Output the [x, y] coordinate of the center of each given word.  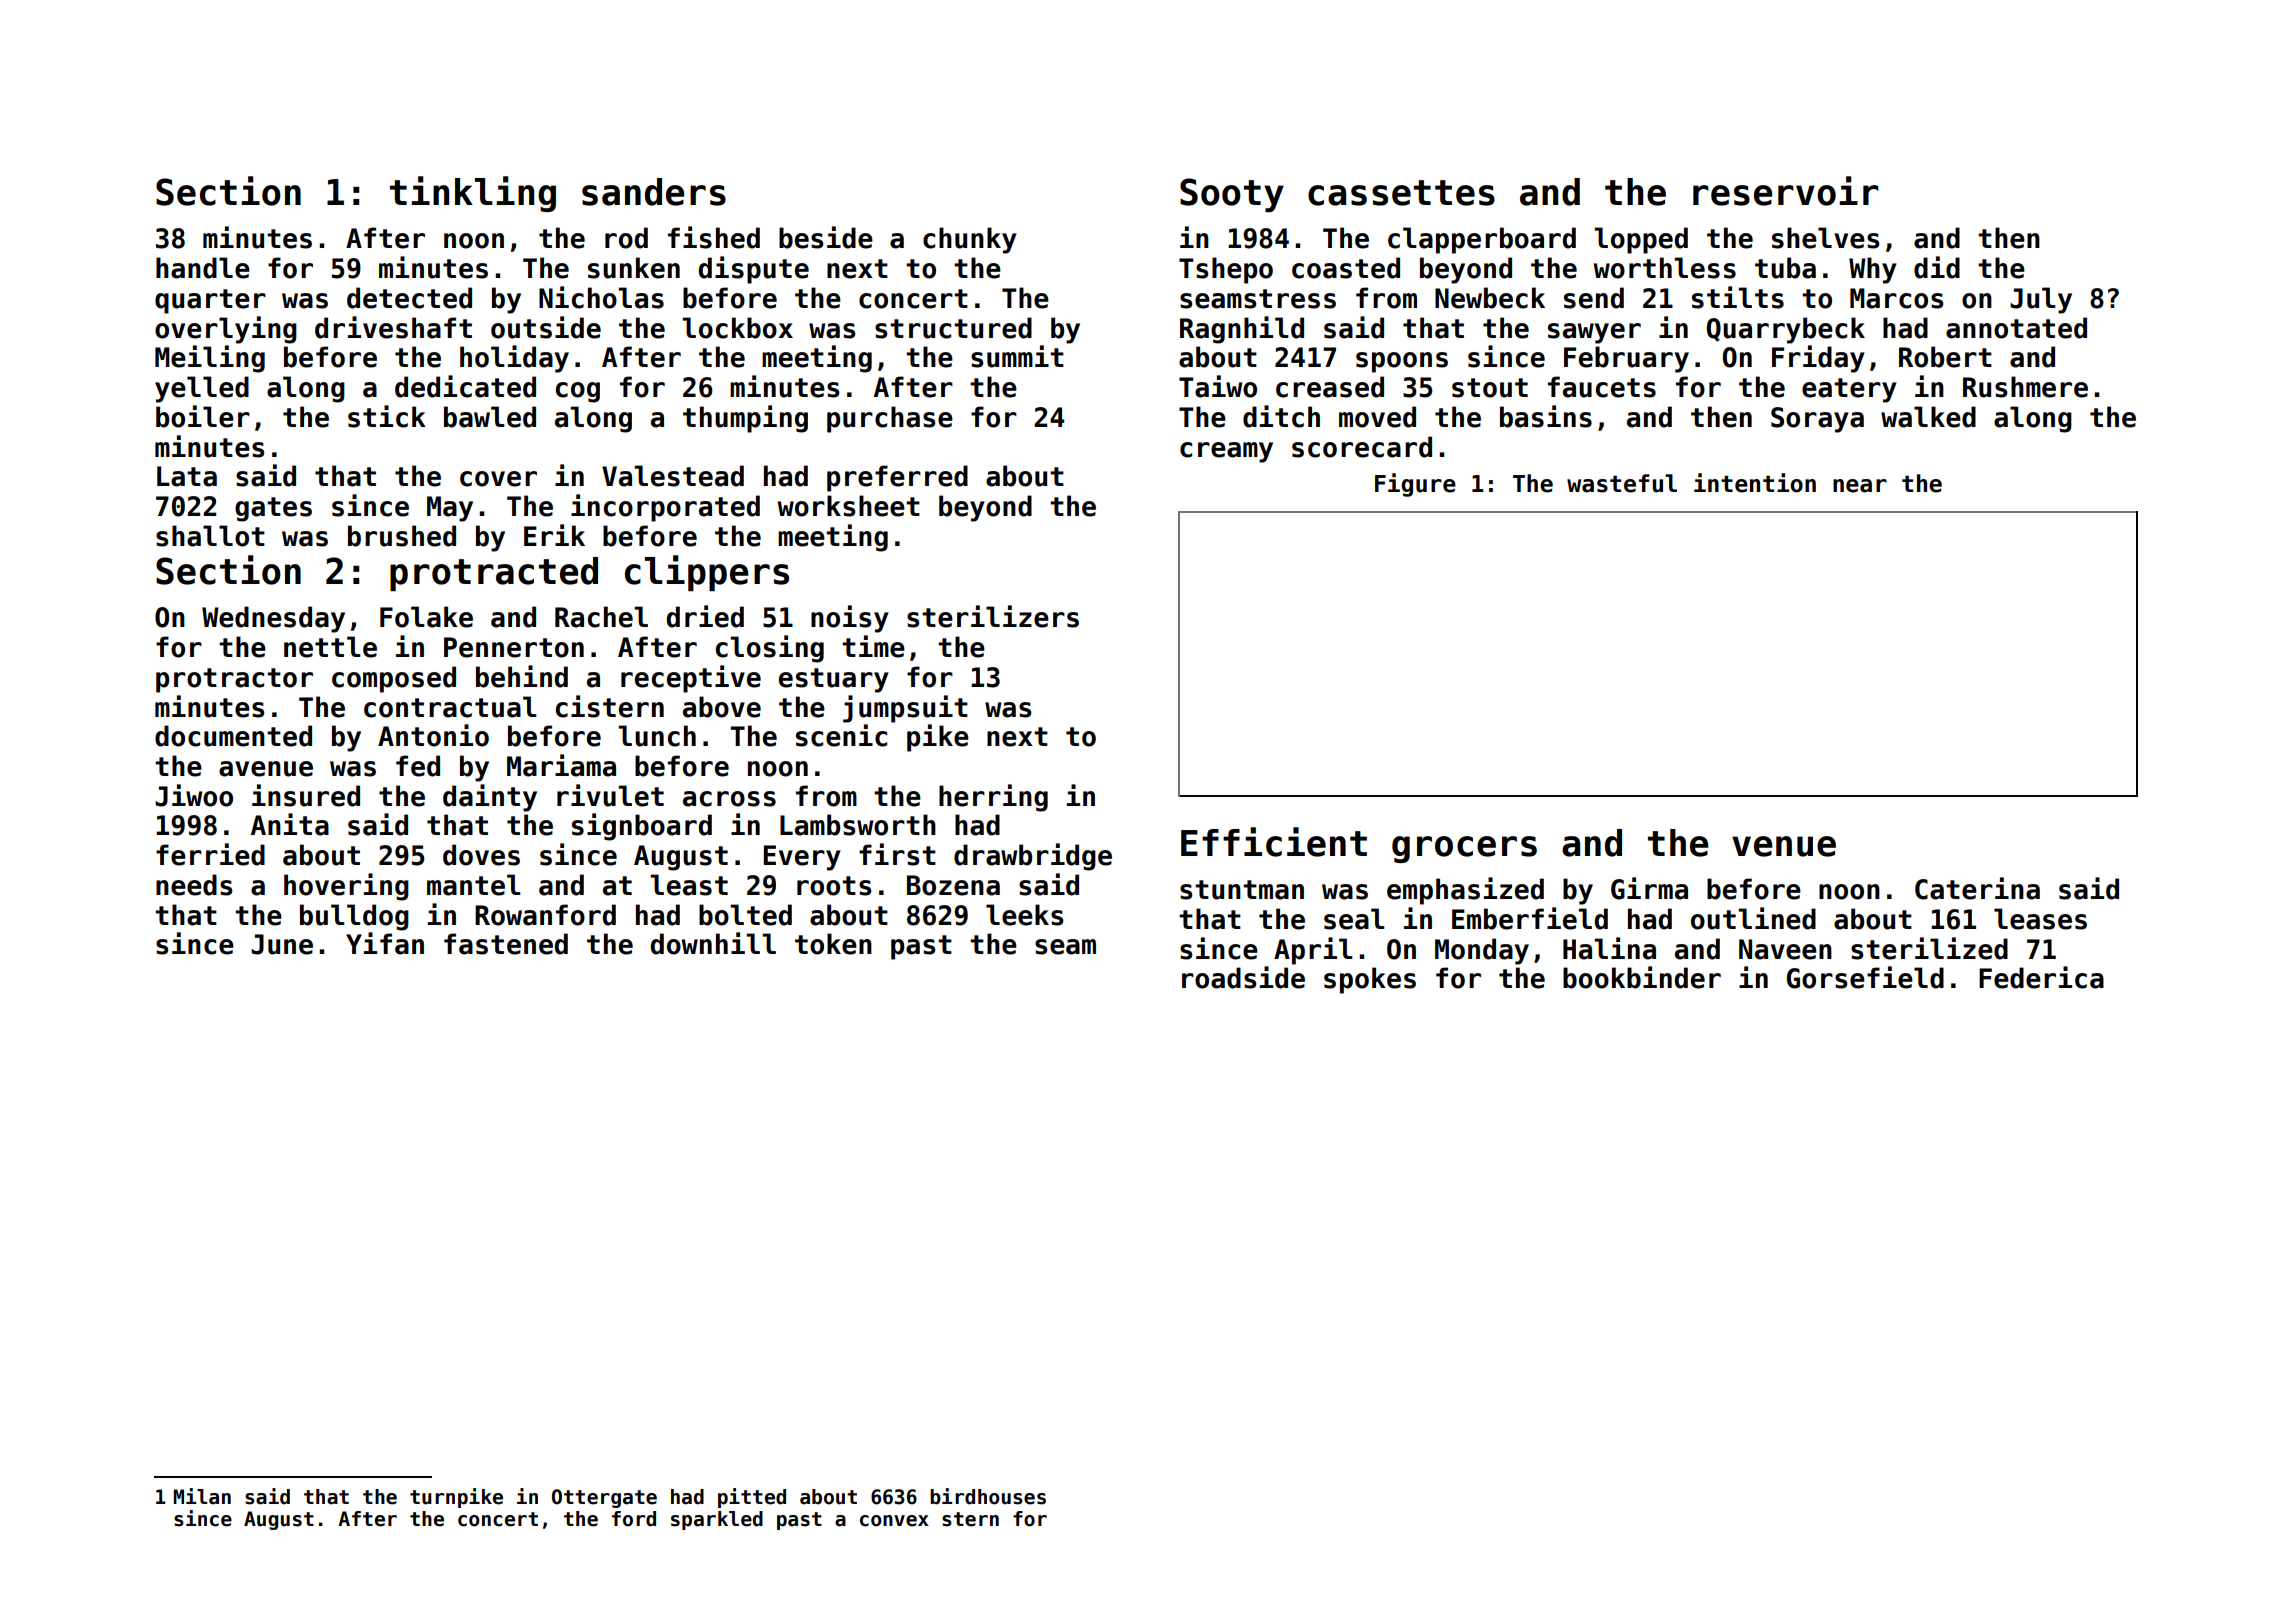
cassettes [1401, 193]
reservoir [1786, 191]
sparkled [717, 1520]
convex [894, 1521]
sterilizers [993, 616]
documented [233, 736]
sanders [654, 192]
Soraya [1817, 420]
